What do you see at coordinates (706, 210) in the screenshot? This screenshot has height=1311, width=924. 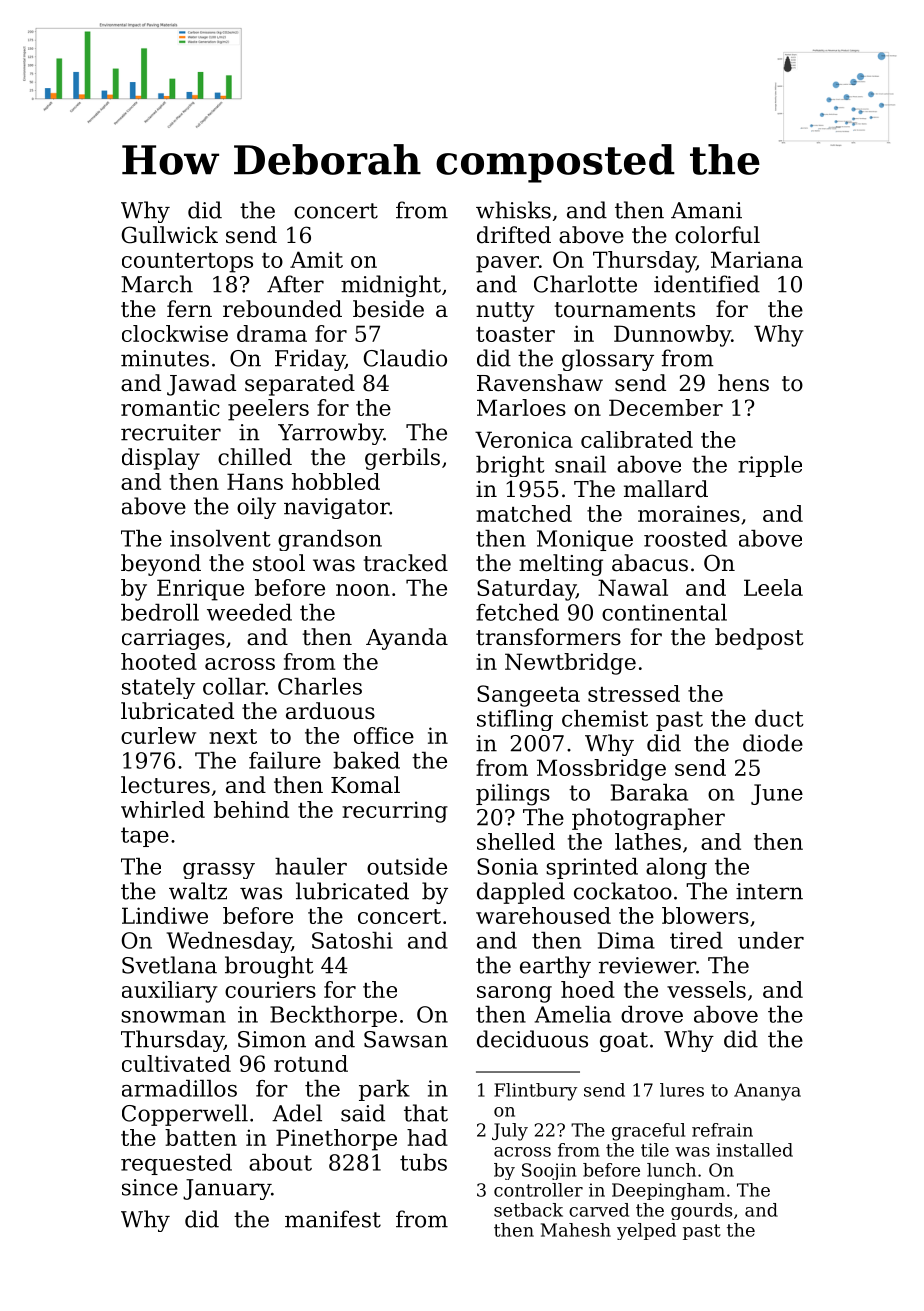 I see `Amani` at bounding box center [706, 210].
